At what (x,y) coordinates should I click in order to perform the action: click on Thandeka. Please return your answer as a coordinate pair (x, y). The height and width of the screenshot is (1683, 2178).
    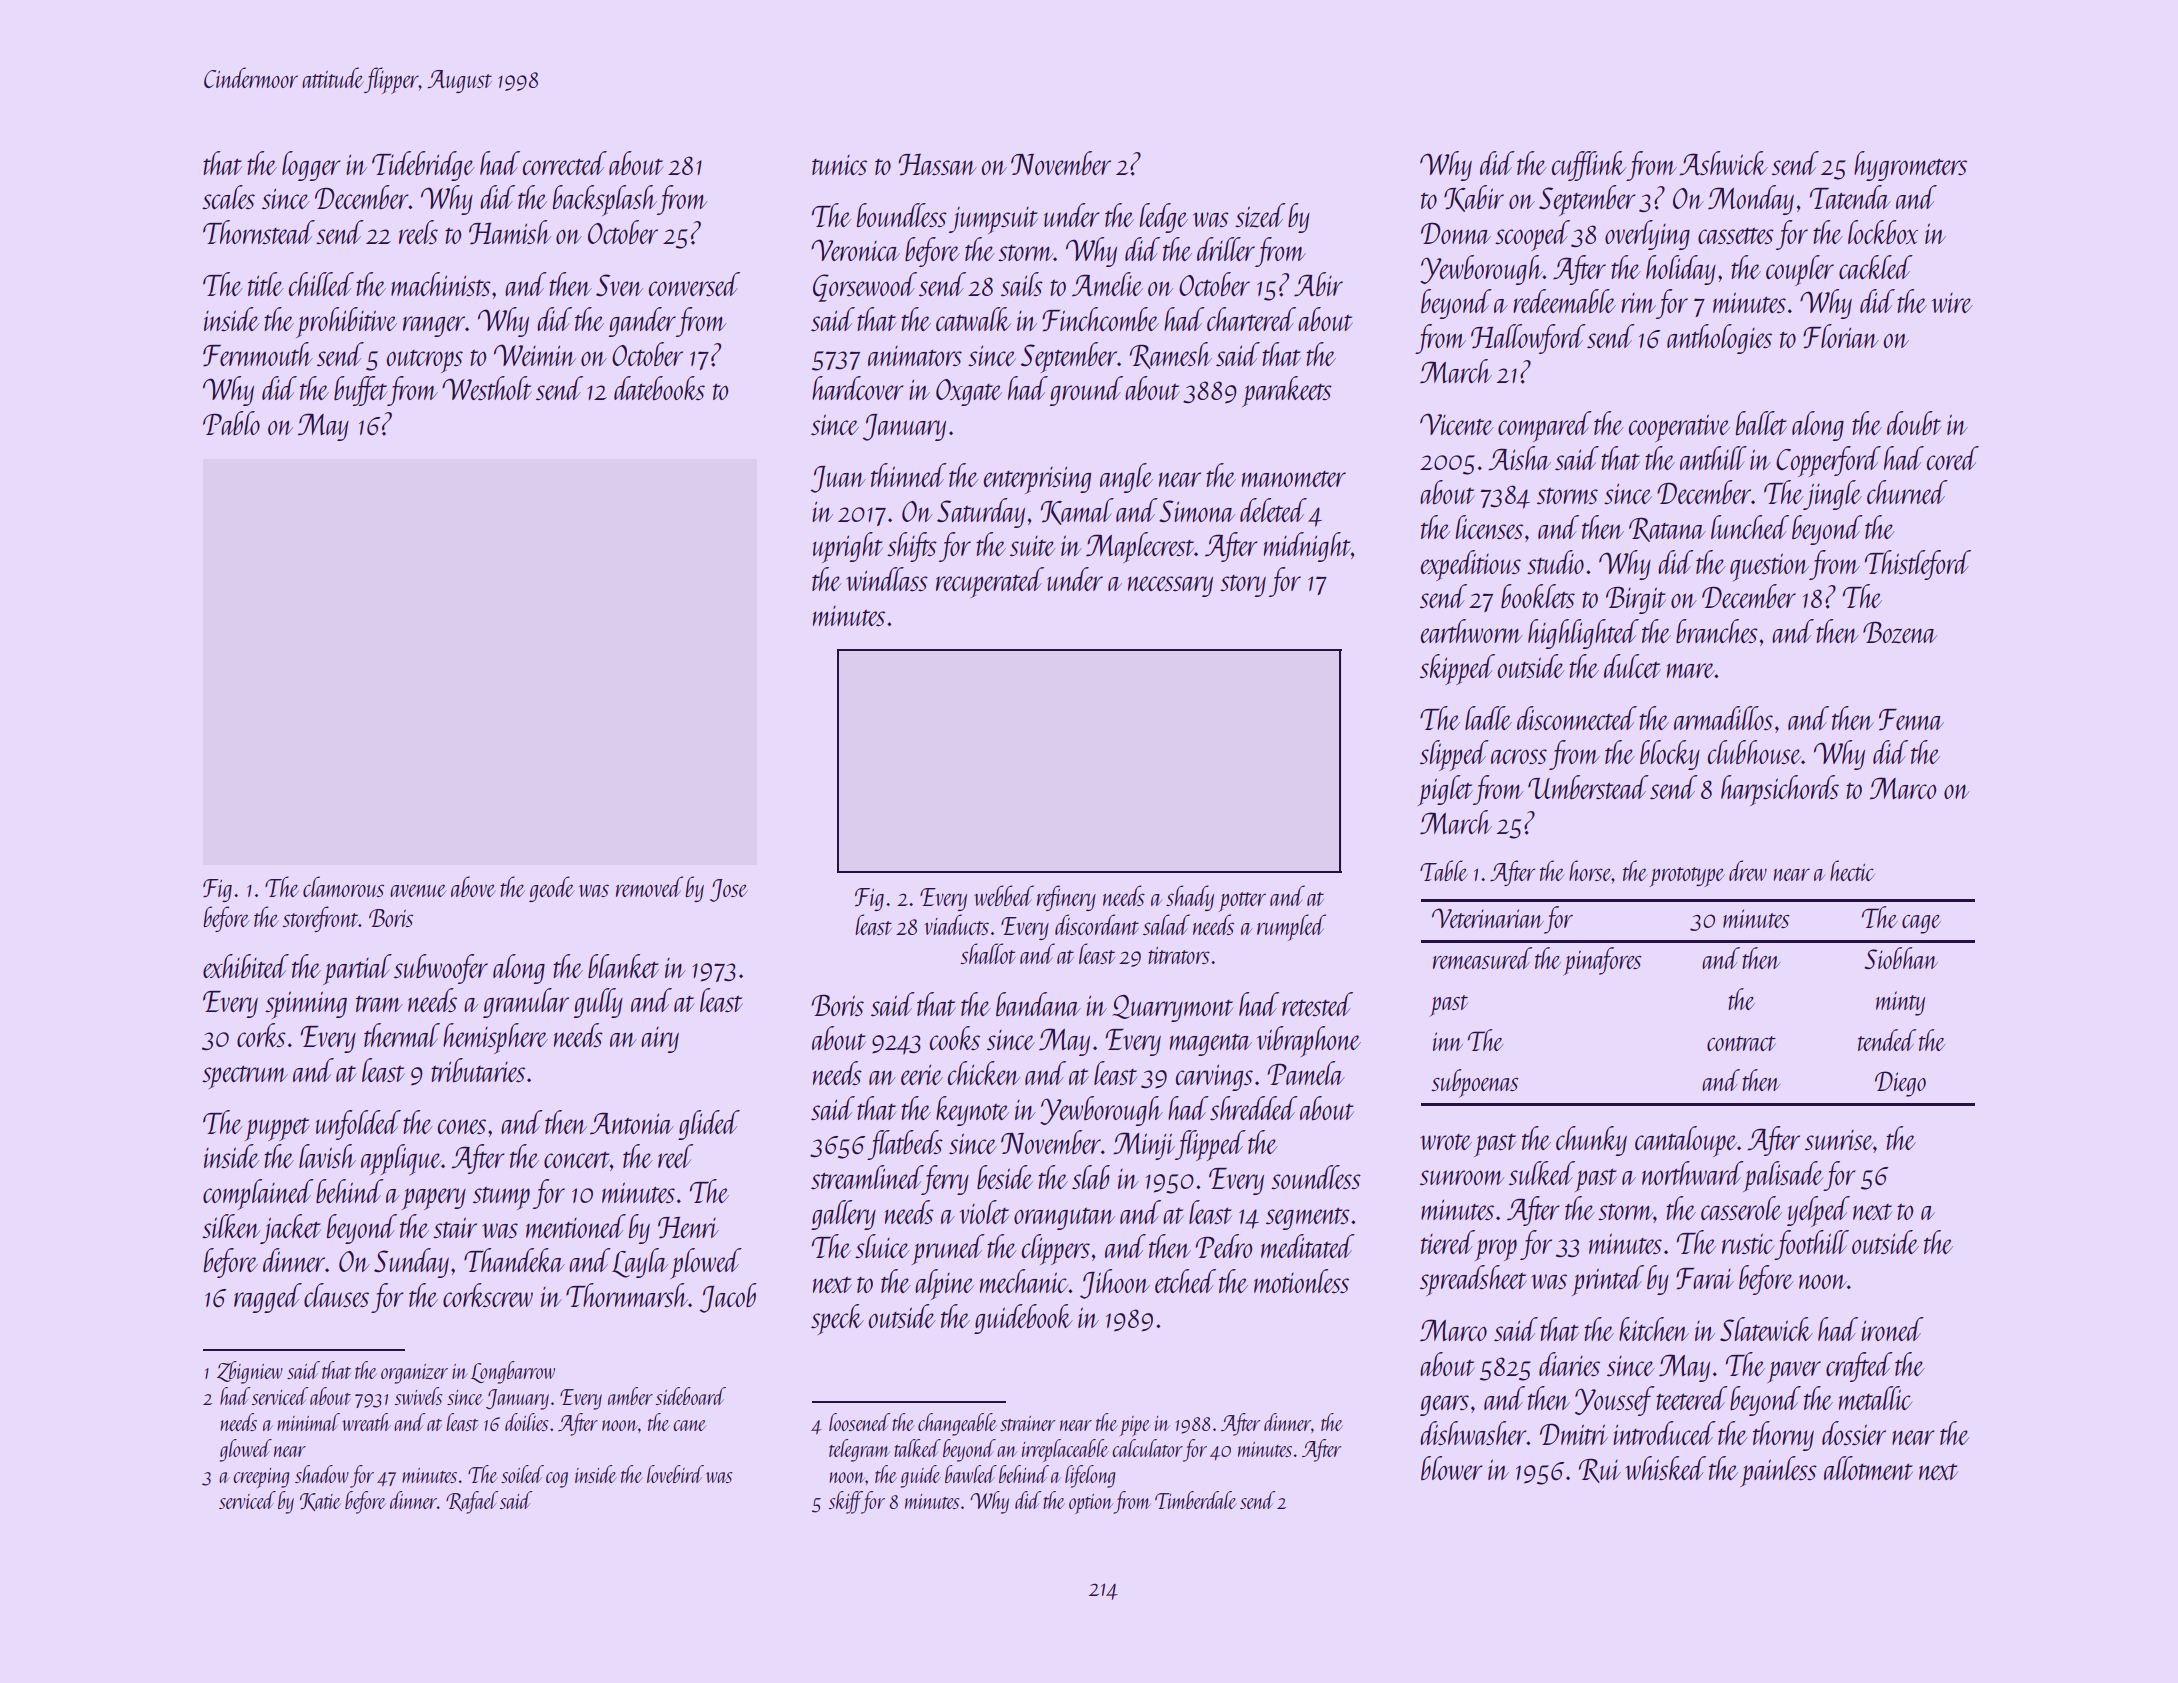
    Looking at the image, I should click on (514, 1260).
